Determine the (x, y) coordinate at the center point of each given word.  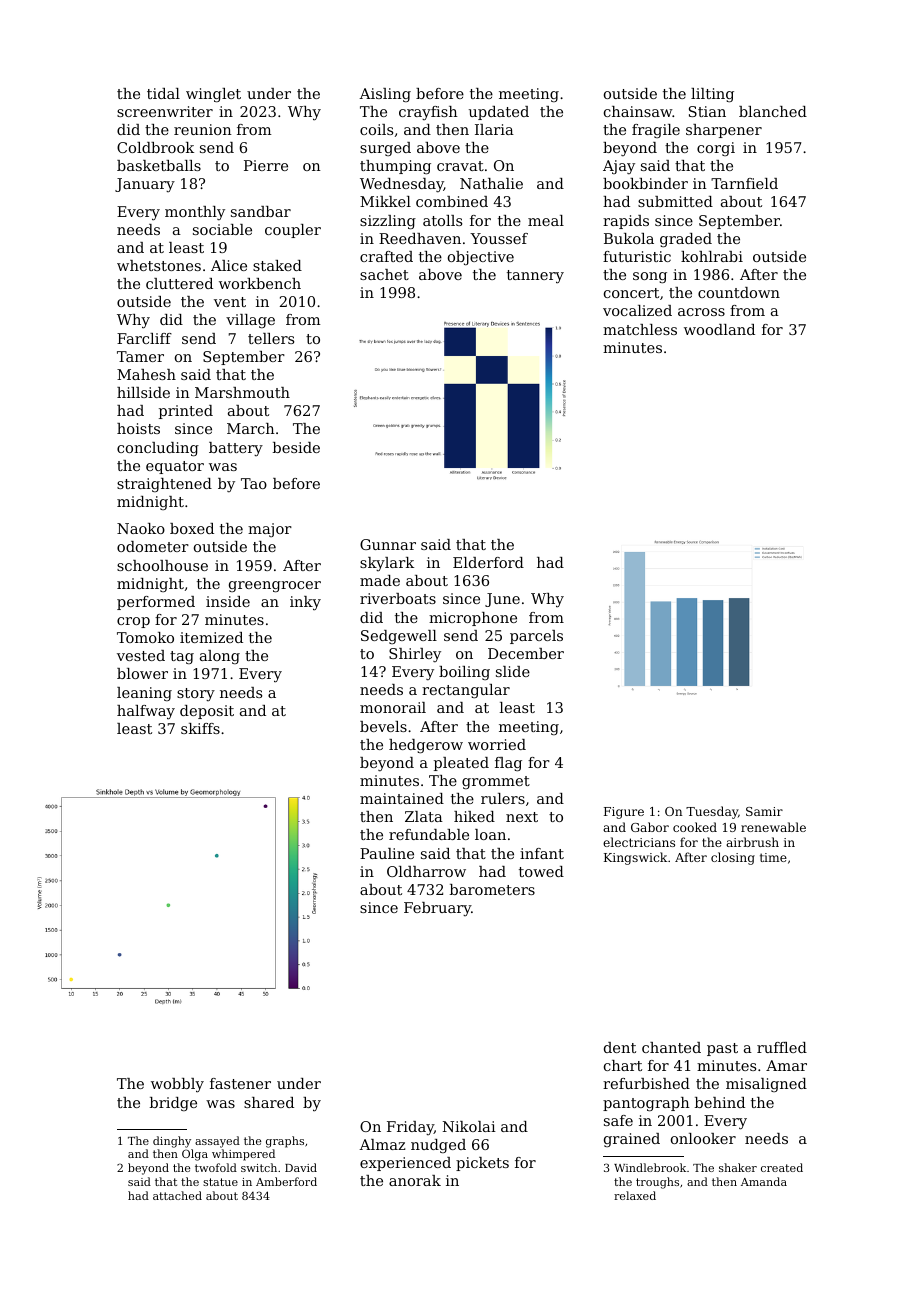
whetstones (159, 265)
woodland (719, 329)
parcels (536, 637)
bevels (383, 726)
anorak (415, 1180)
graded (686, 240)
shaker (738, 1167)
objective (481, 258)
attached (177, 1195)
